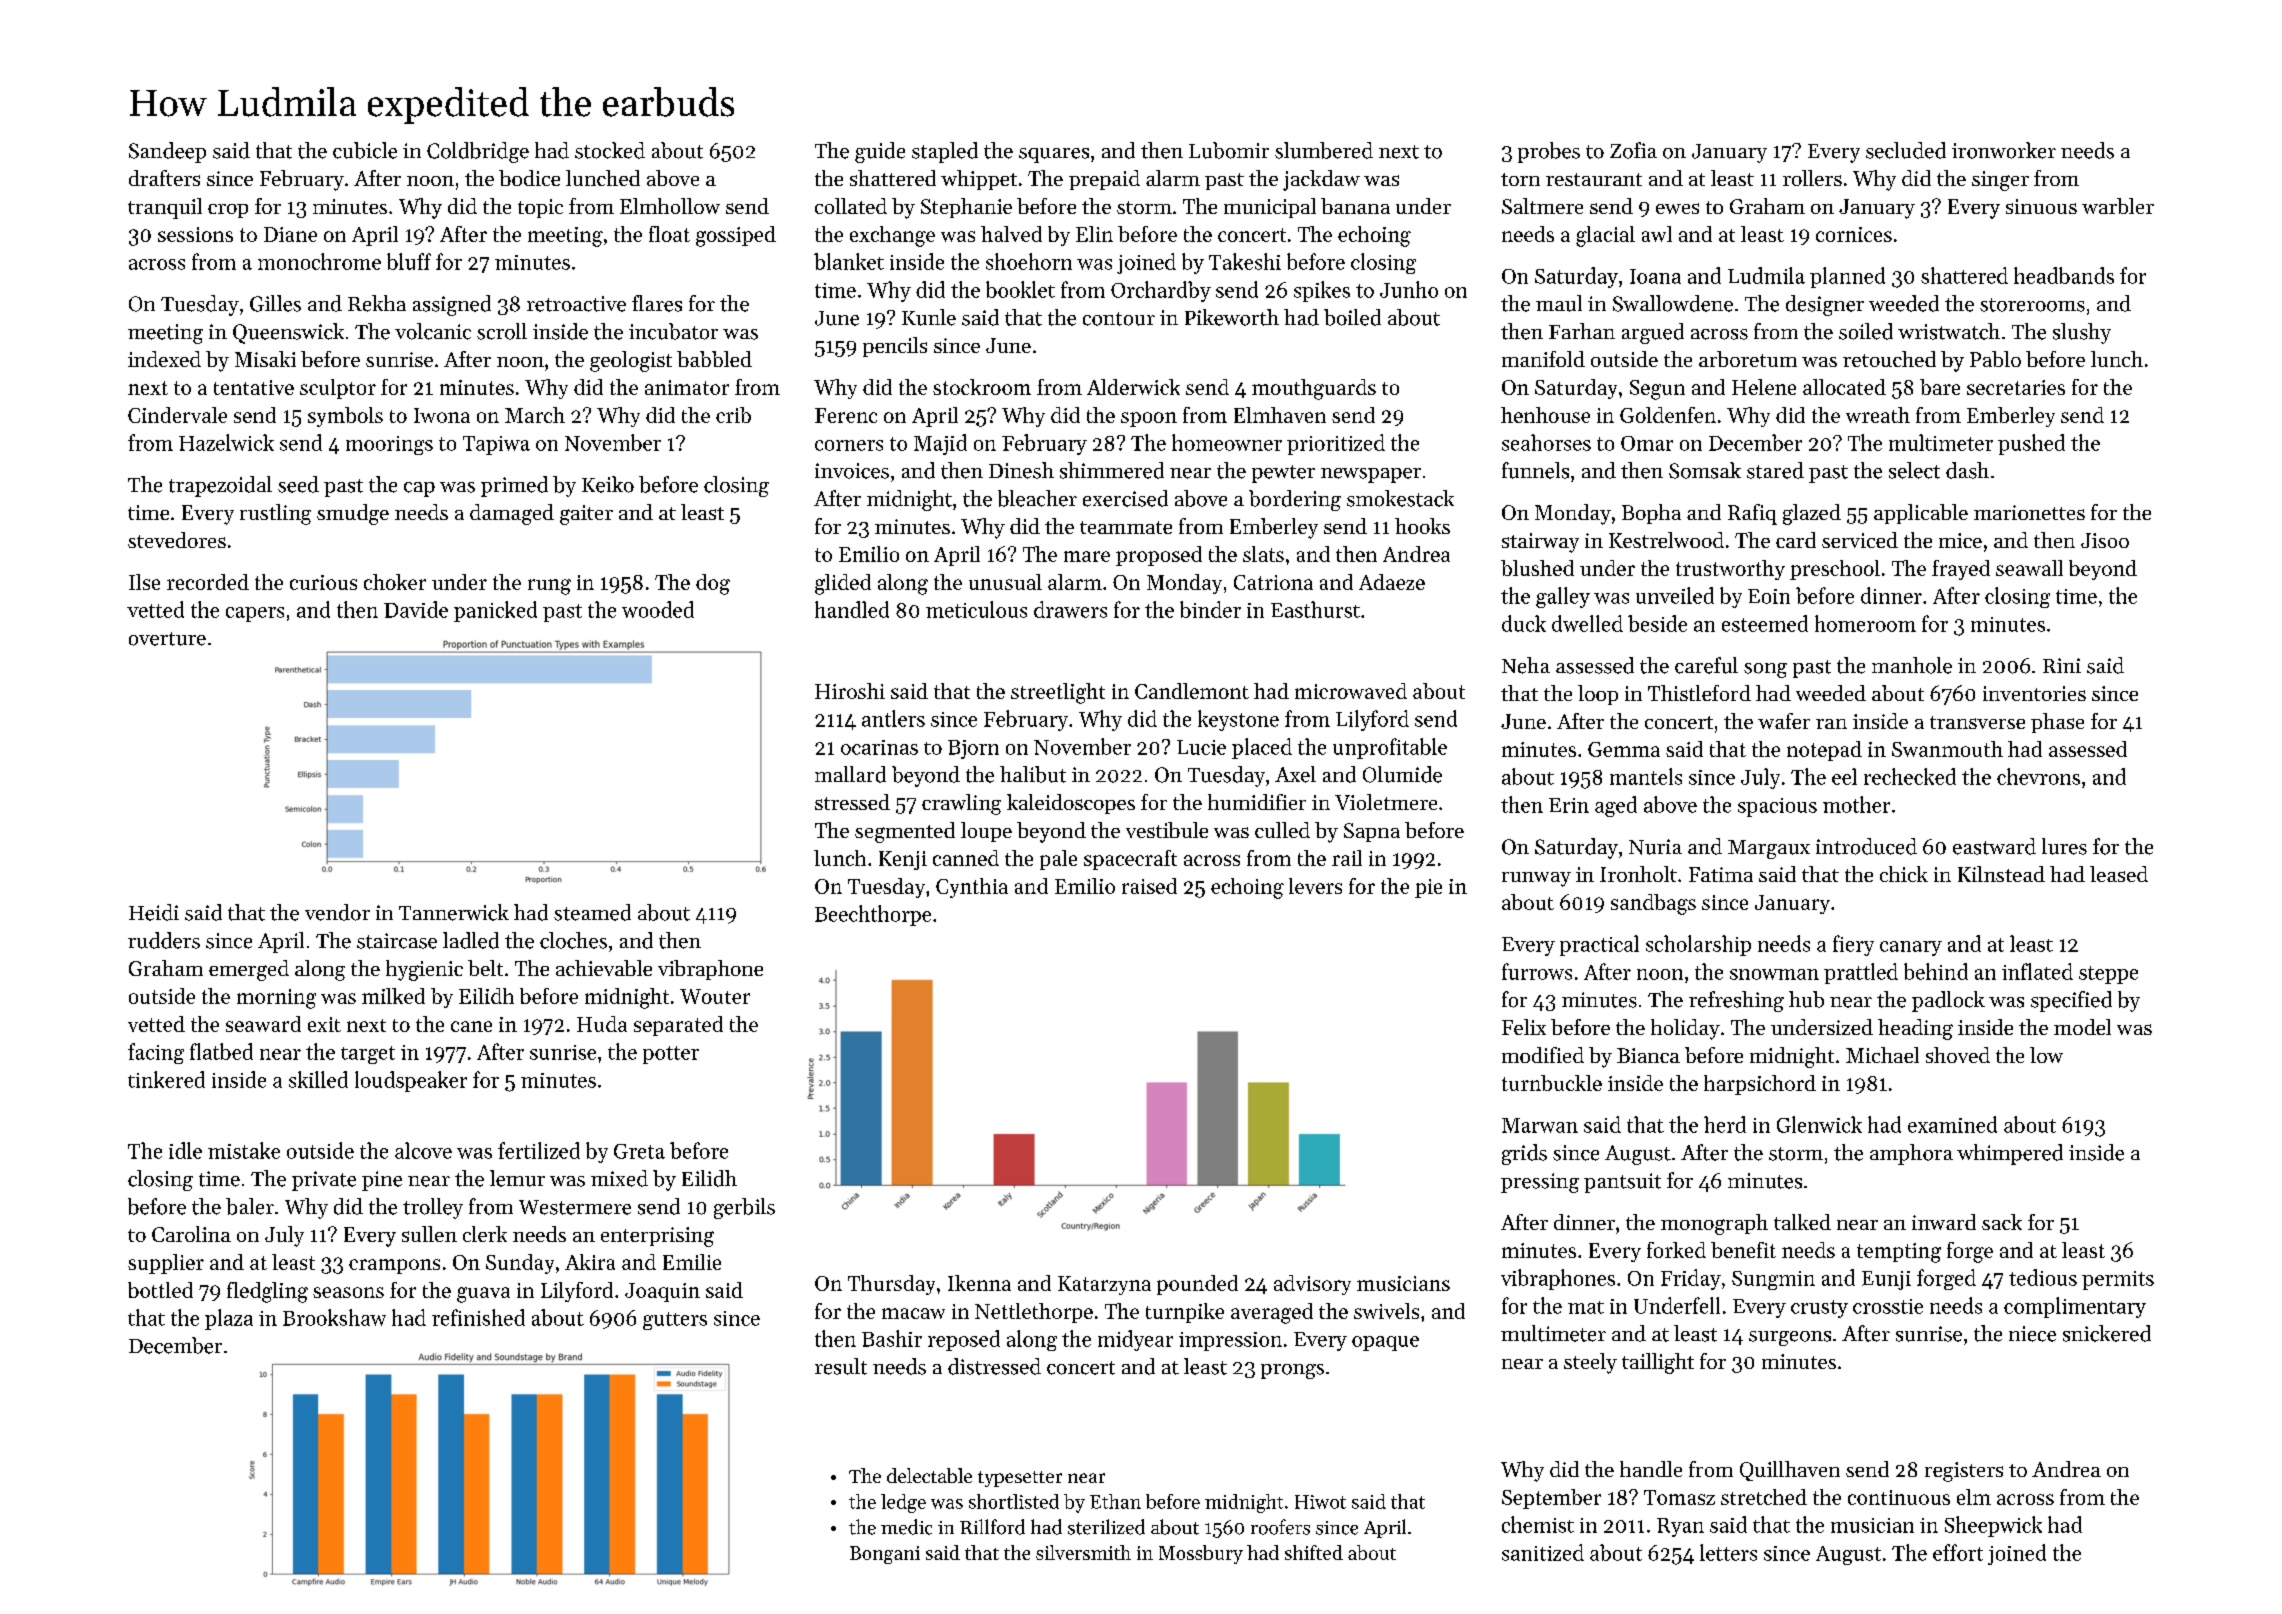 The height and width of the image is (1614, 2282). I want to click on Sandeep, so click(167, 152).
